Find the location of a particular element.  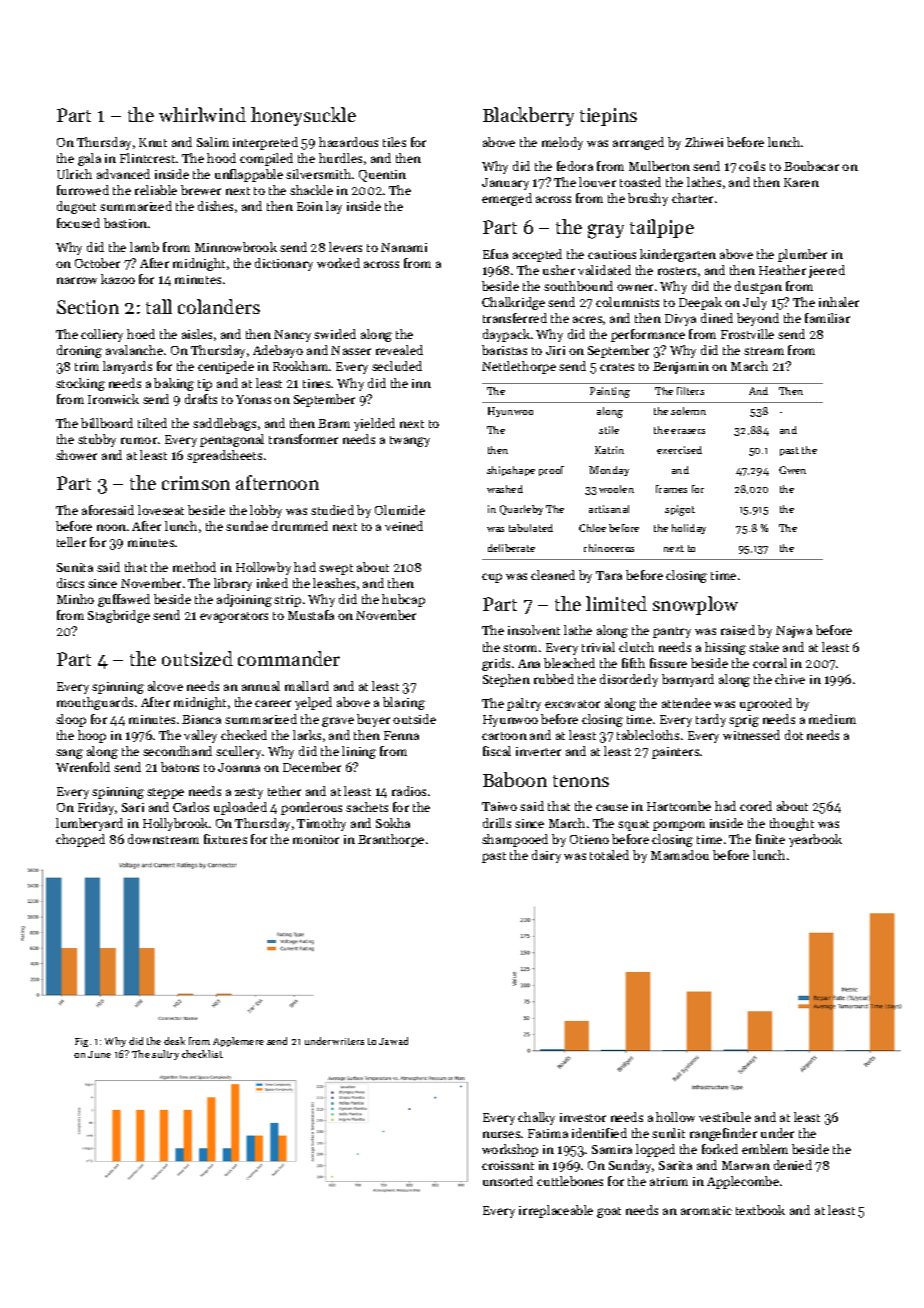

secluded is located at coordinates (397, 366).
